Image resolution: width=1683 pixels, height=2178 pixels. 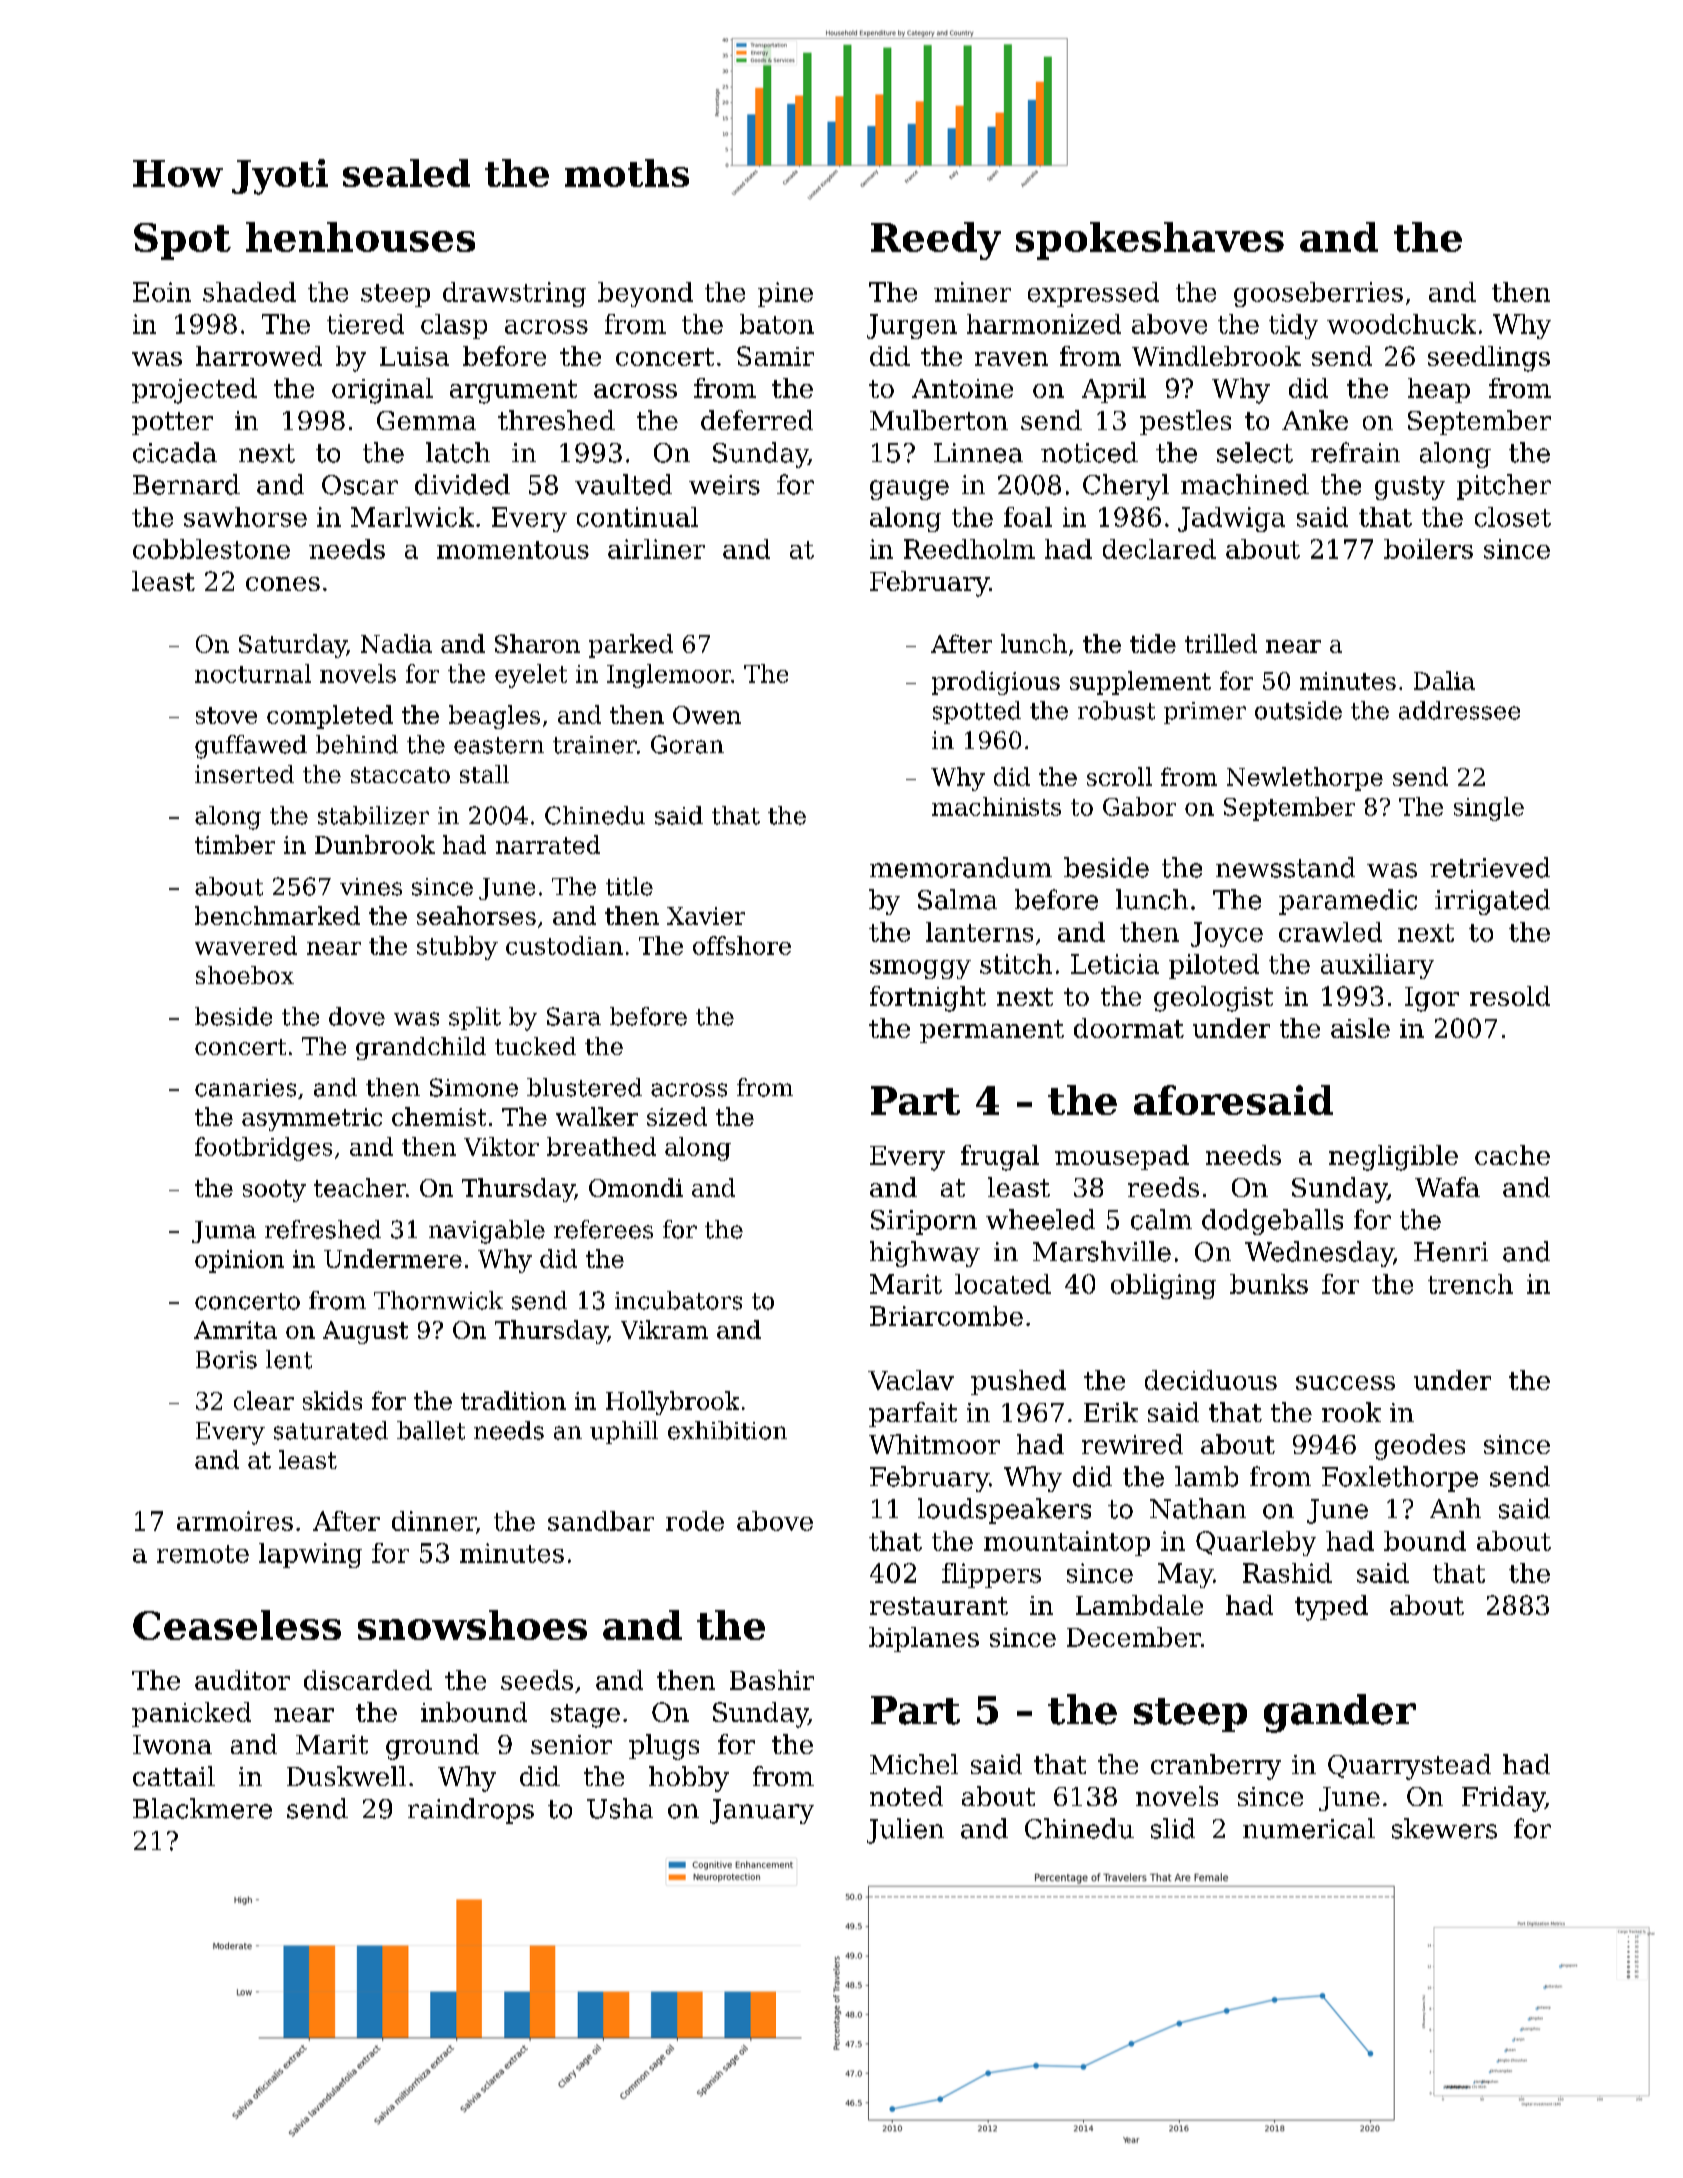 What do you see at coordinates (245, 1088) in the screenshot?
I see `canaries` at bounding box center [245, 1088].
